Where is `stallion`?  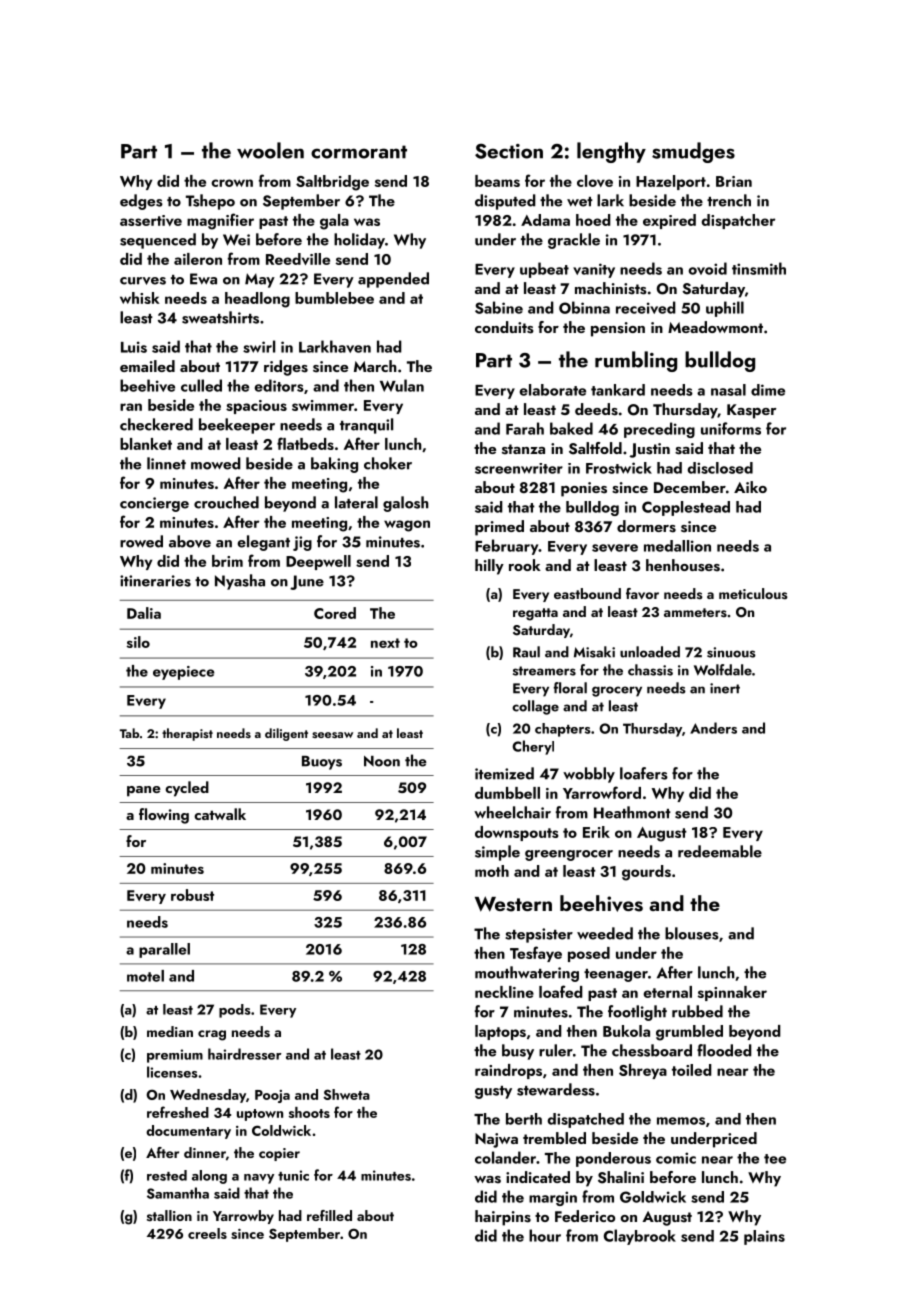
stallion is located at coordinates (169, 1215).
